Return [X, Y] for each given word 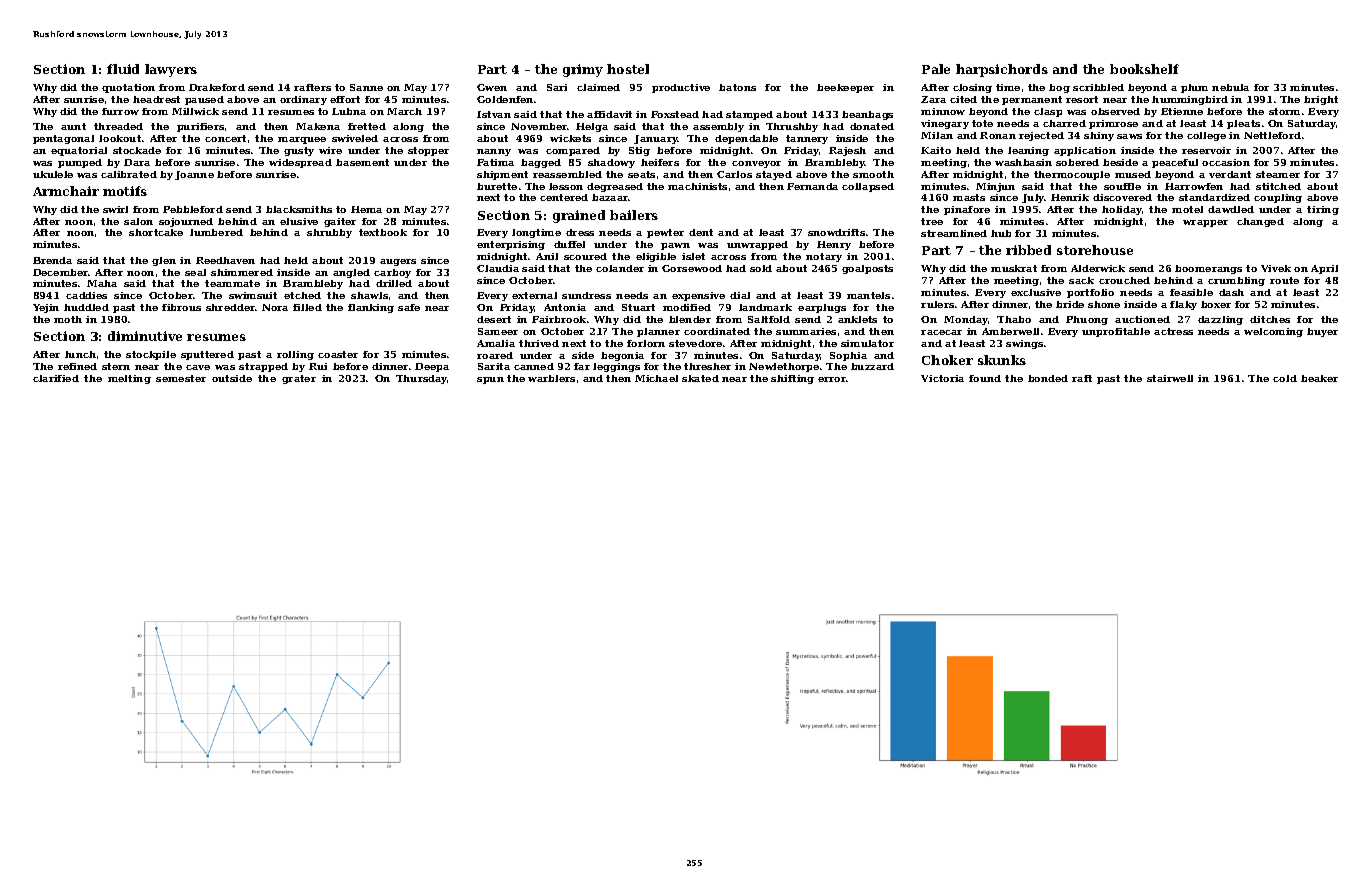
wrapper [1205, 223]
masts [969, 197]
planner [658, 332]
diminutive [145, 336]
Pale [936, 69]
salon [138, 221]
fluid [123, 69]
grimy [583, 70]
